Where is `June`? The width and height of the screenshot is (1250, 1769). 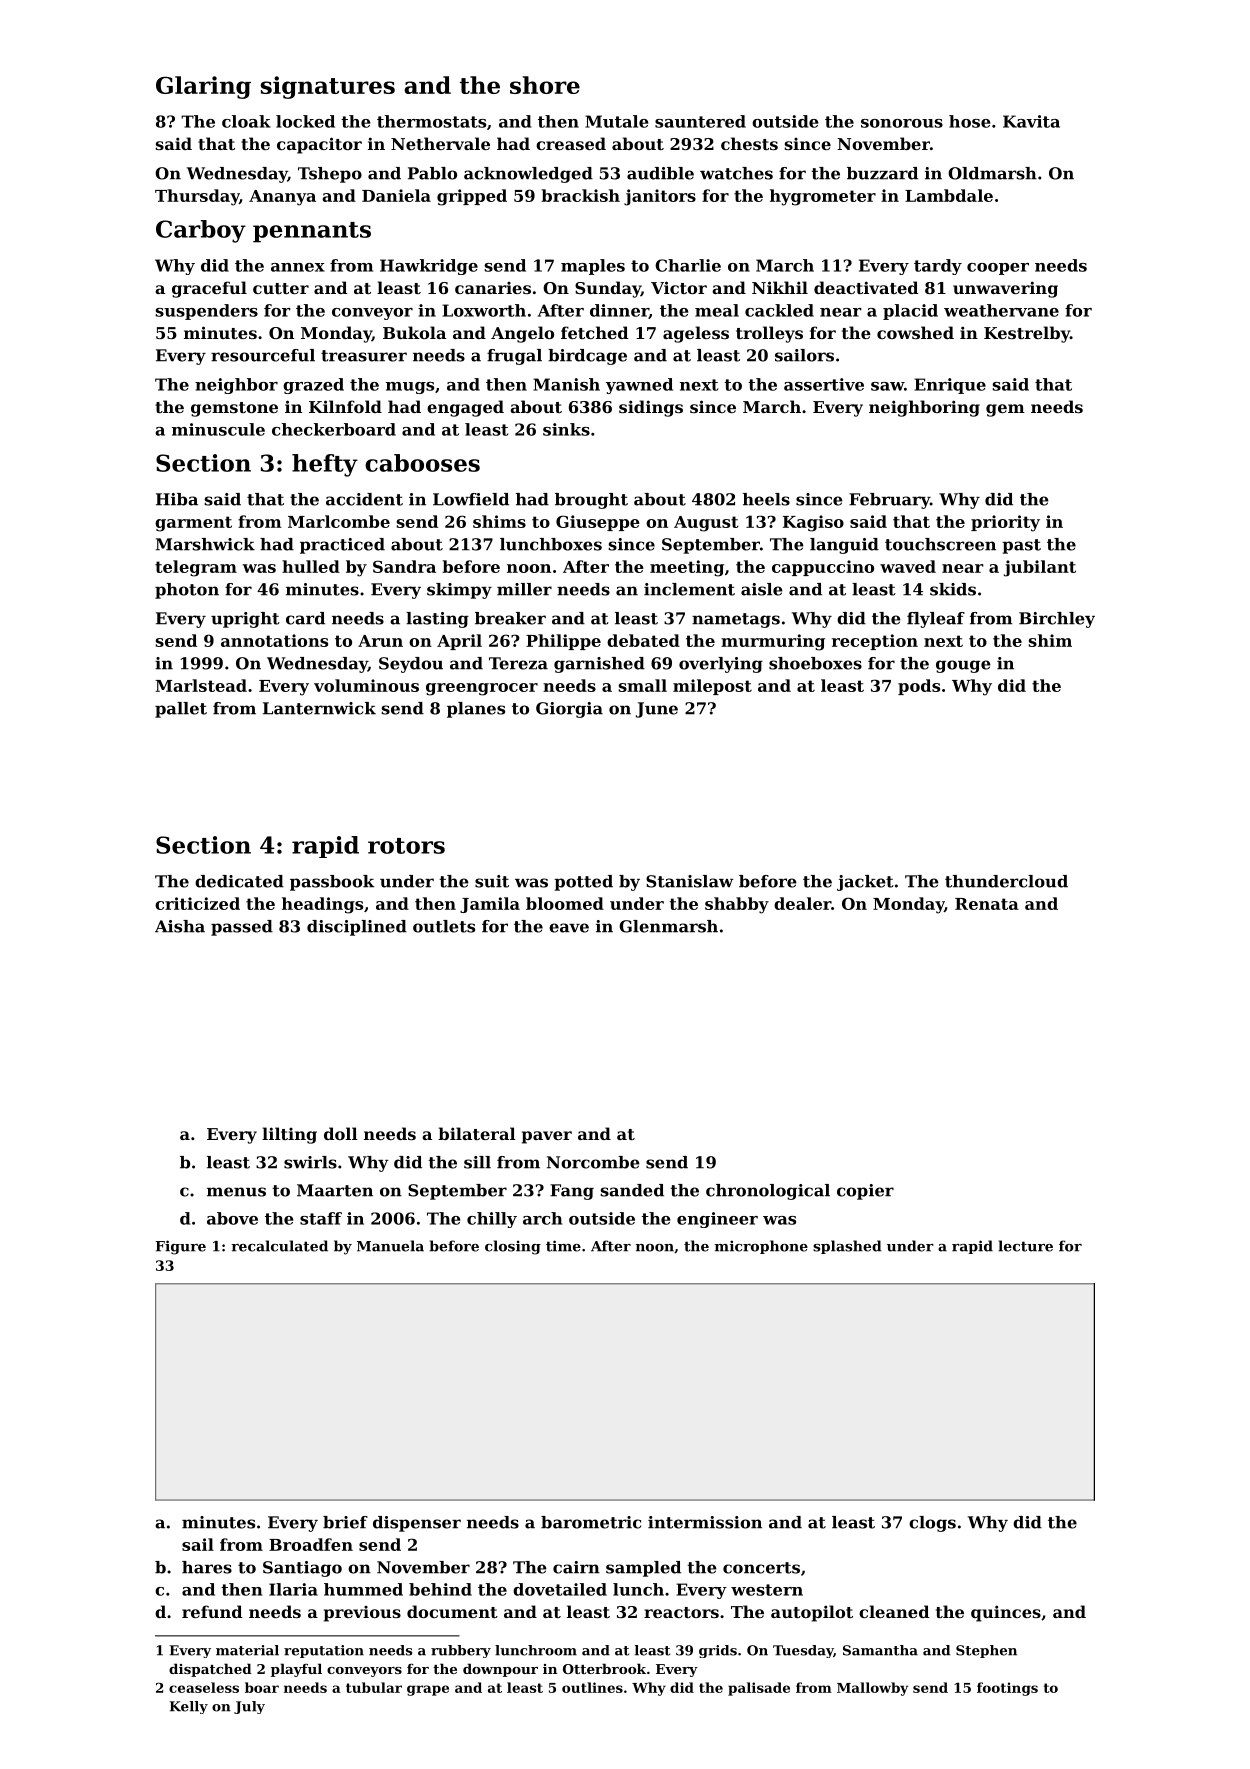
June is located at coordinates (657, 710).
